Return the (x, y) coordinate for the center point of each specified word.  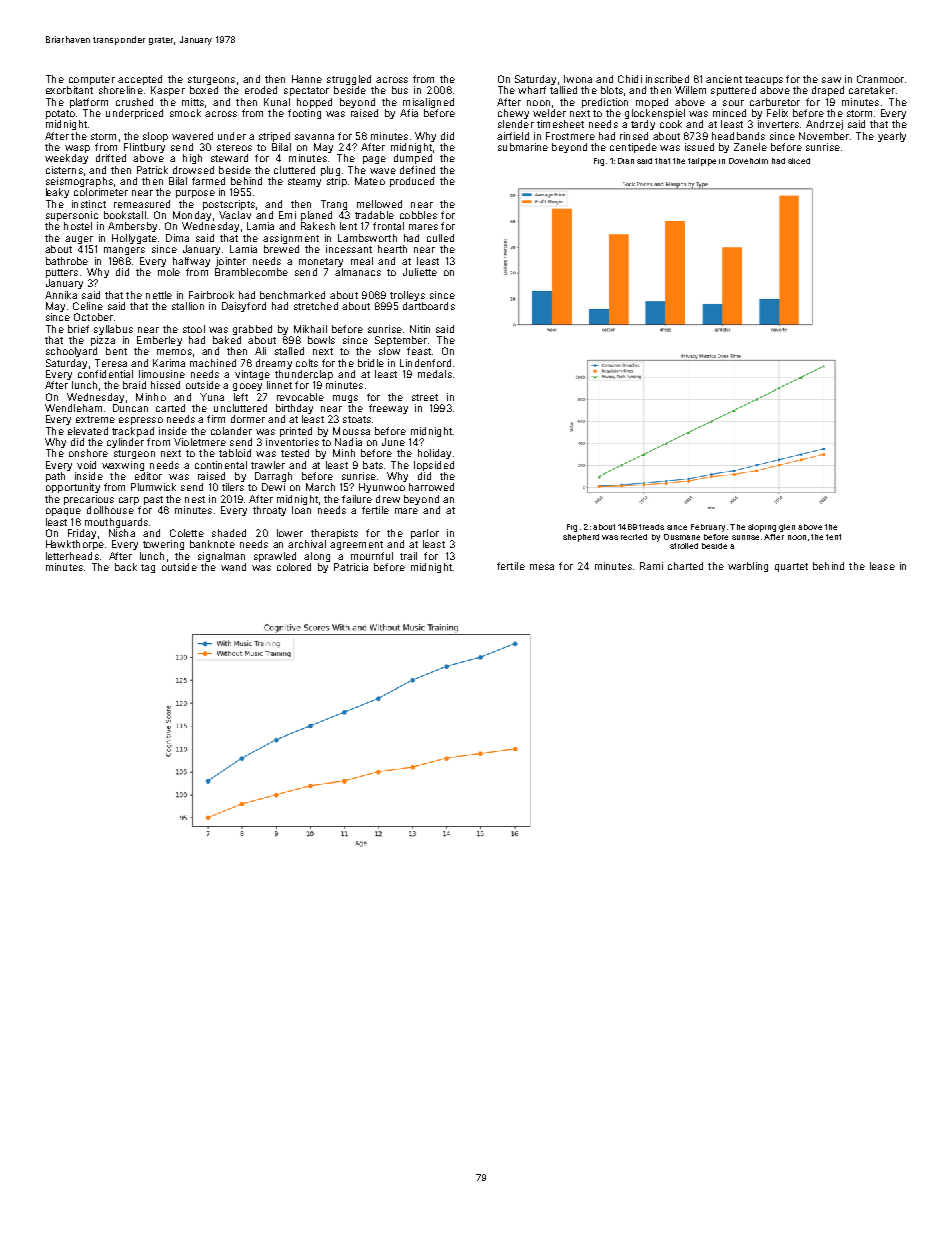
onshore (88, 453)
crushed (134, 102)
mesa (542, 567)
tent (833, 537)
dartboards (429, 306)
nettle (159, 295)
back (126, 567)
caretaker (872, 90)
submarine (523, 147)
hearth (392, 249)
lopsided (434, 466)
